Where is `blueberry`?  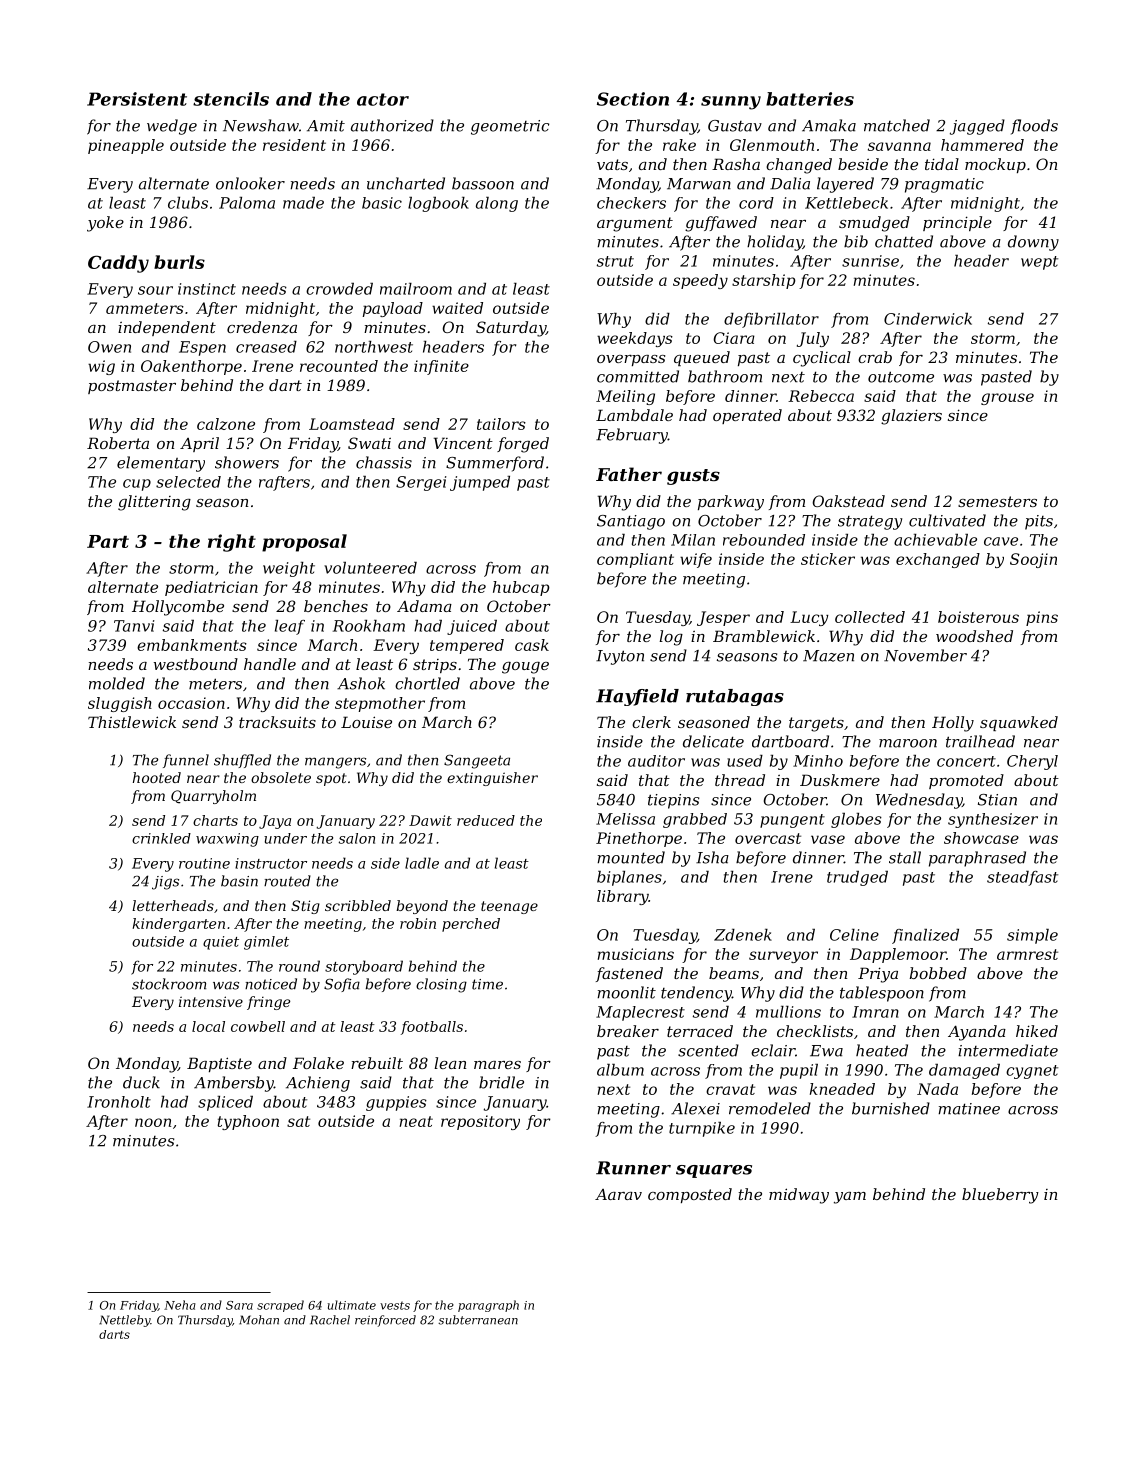
blueberry is located at coordinates (1000, 1196).
